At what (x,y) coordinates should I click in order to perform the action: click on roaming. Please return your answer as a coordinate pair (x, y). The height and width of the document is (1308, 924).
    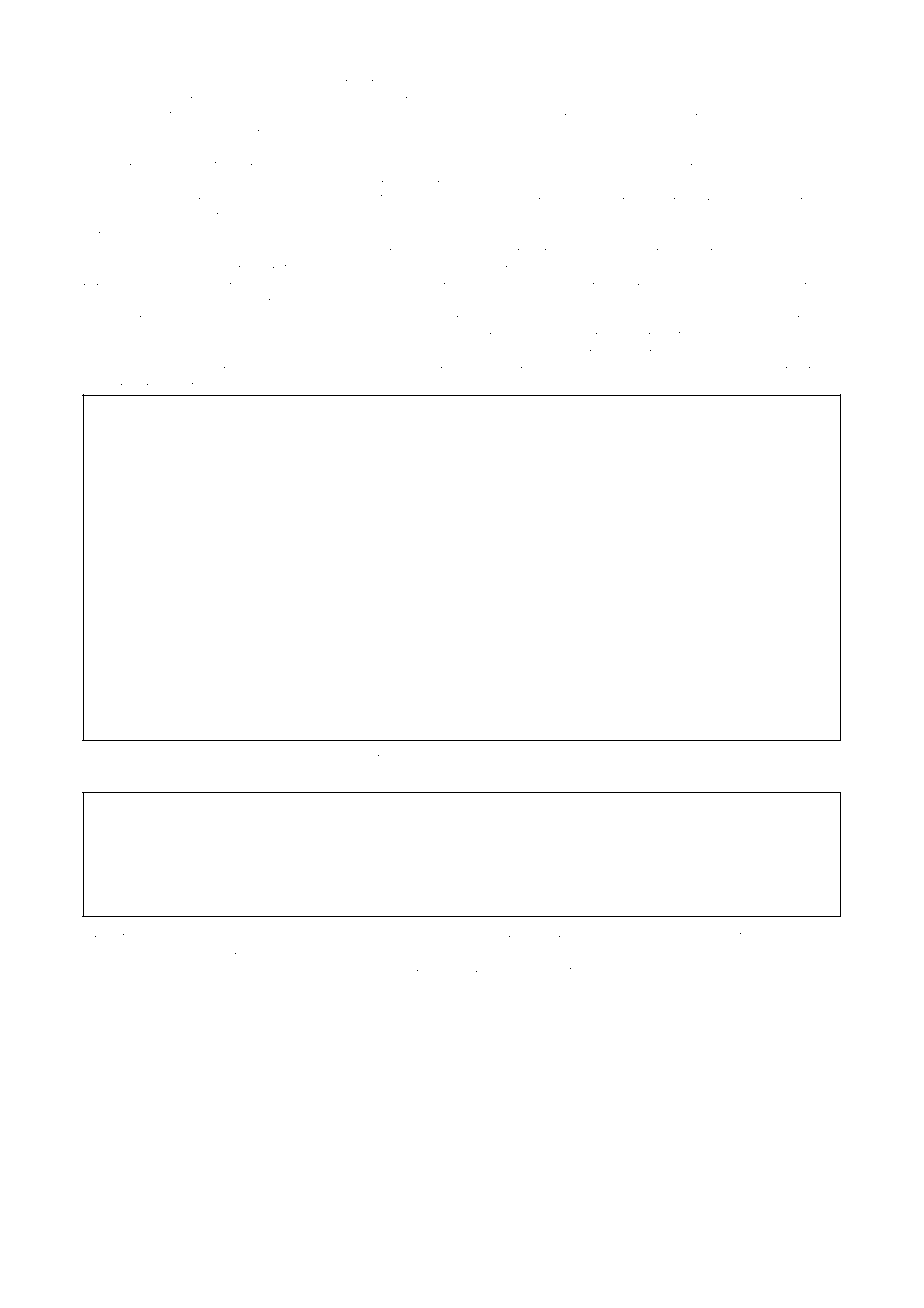
    Looking at the image, I should click on (817, 366).
